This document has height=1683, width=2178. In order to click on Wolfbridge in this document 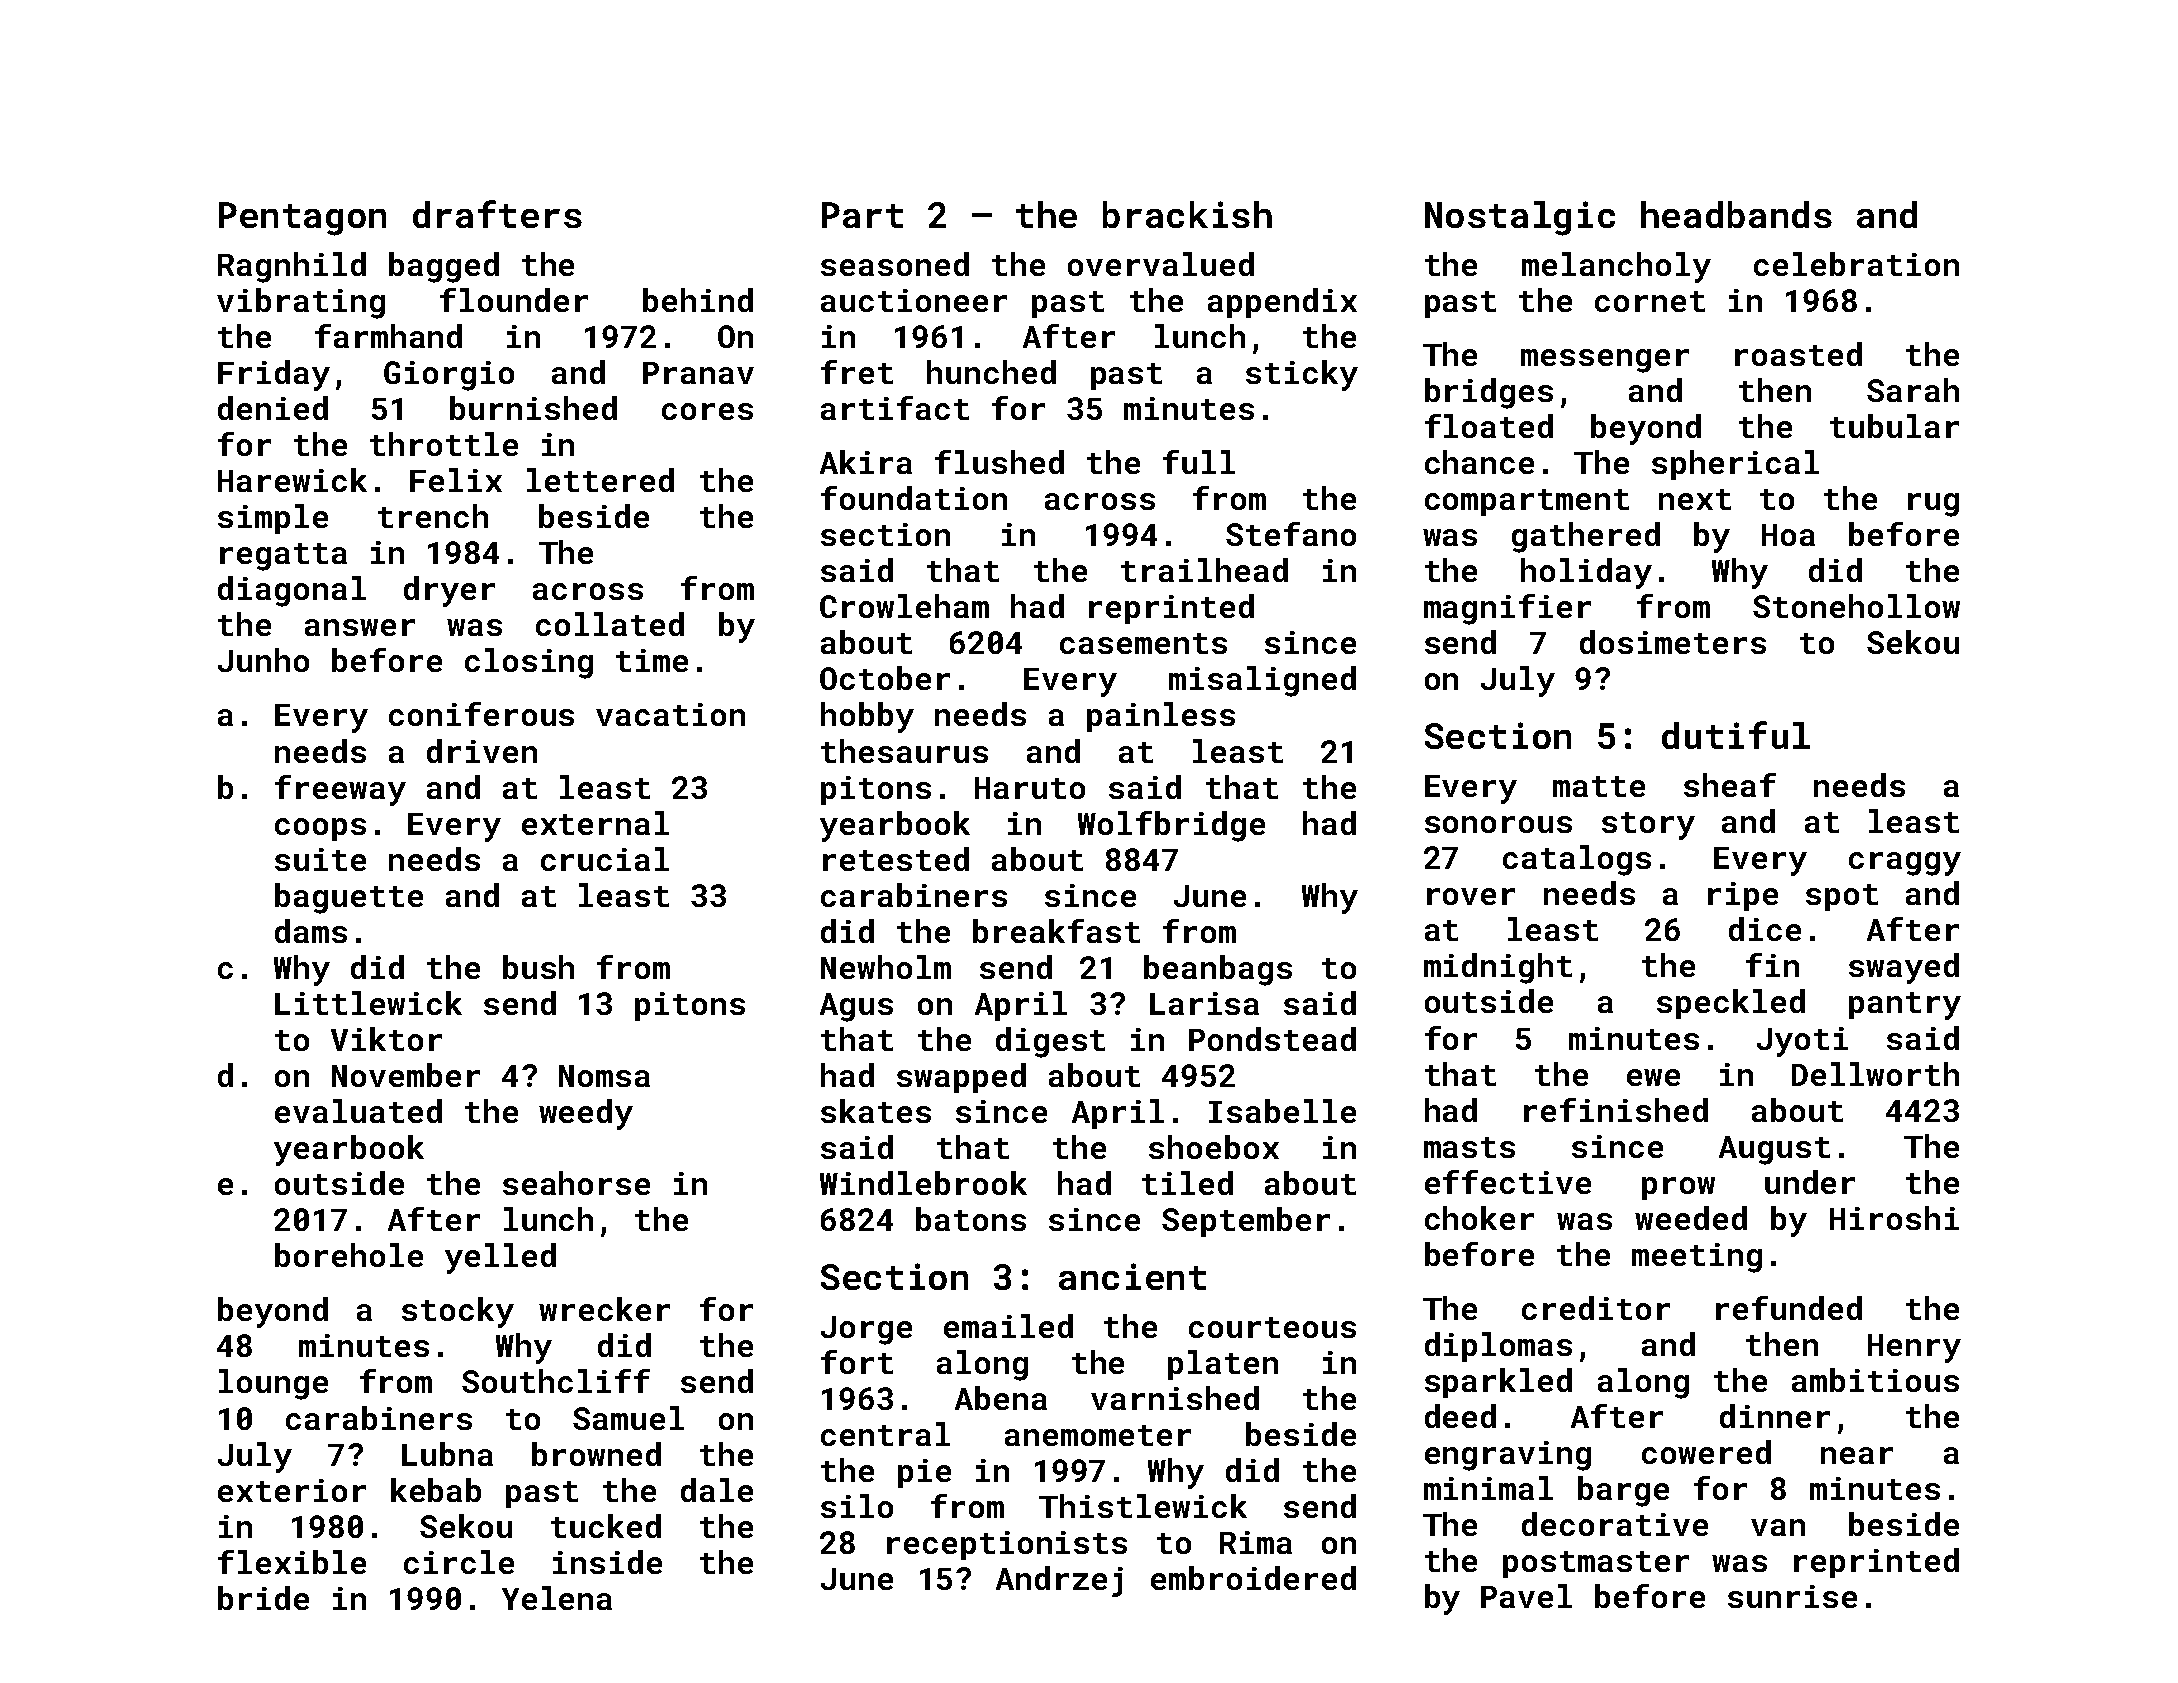, I will do `click(1171, 826)`.
